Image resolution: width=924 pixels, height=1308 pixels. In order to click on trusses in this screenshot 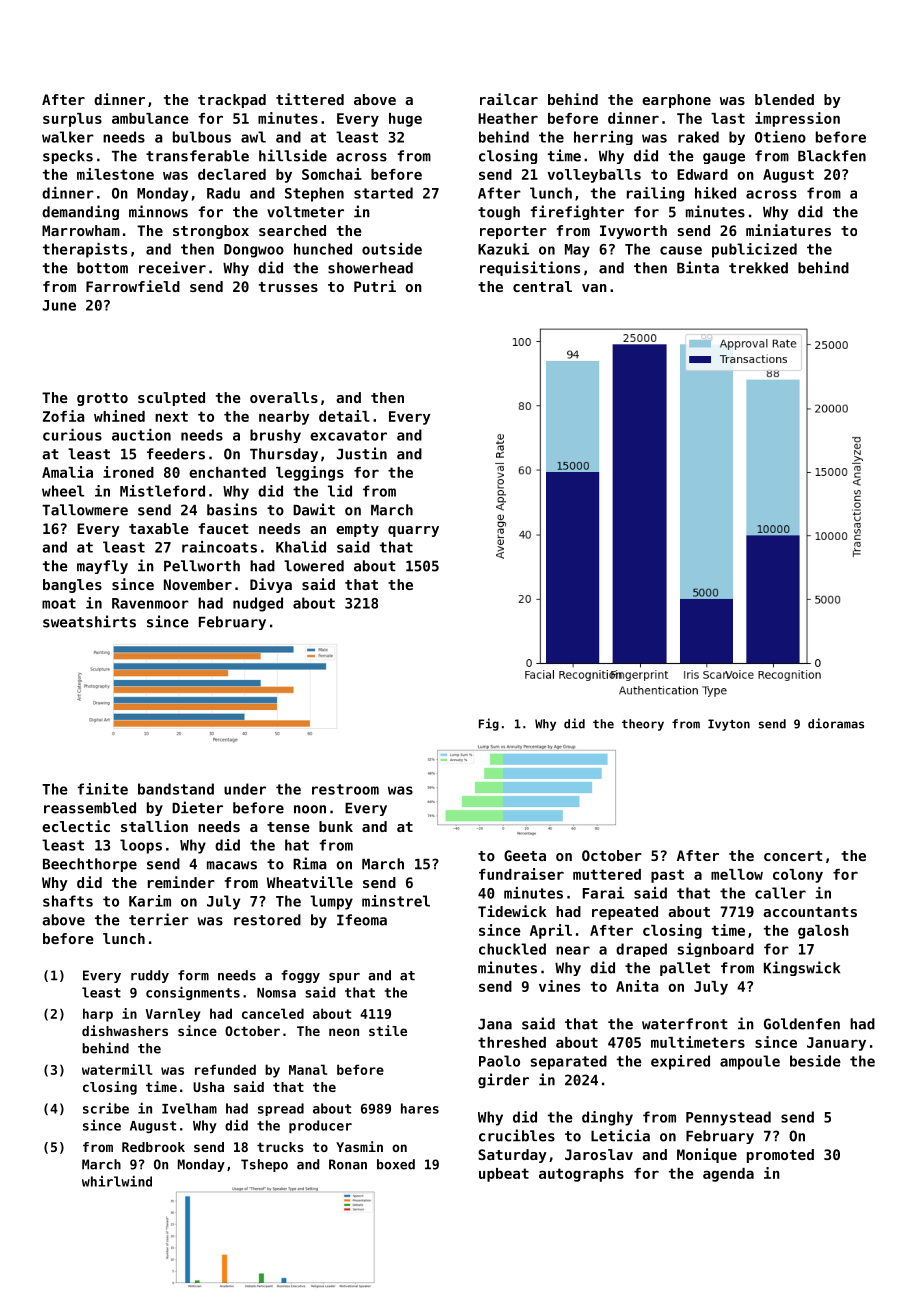, I will do `click(288, 287)`.
